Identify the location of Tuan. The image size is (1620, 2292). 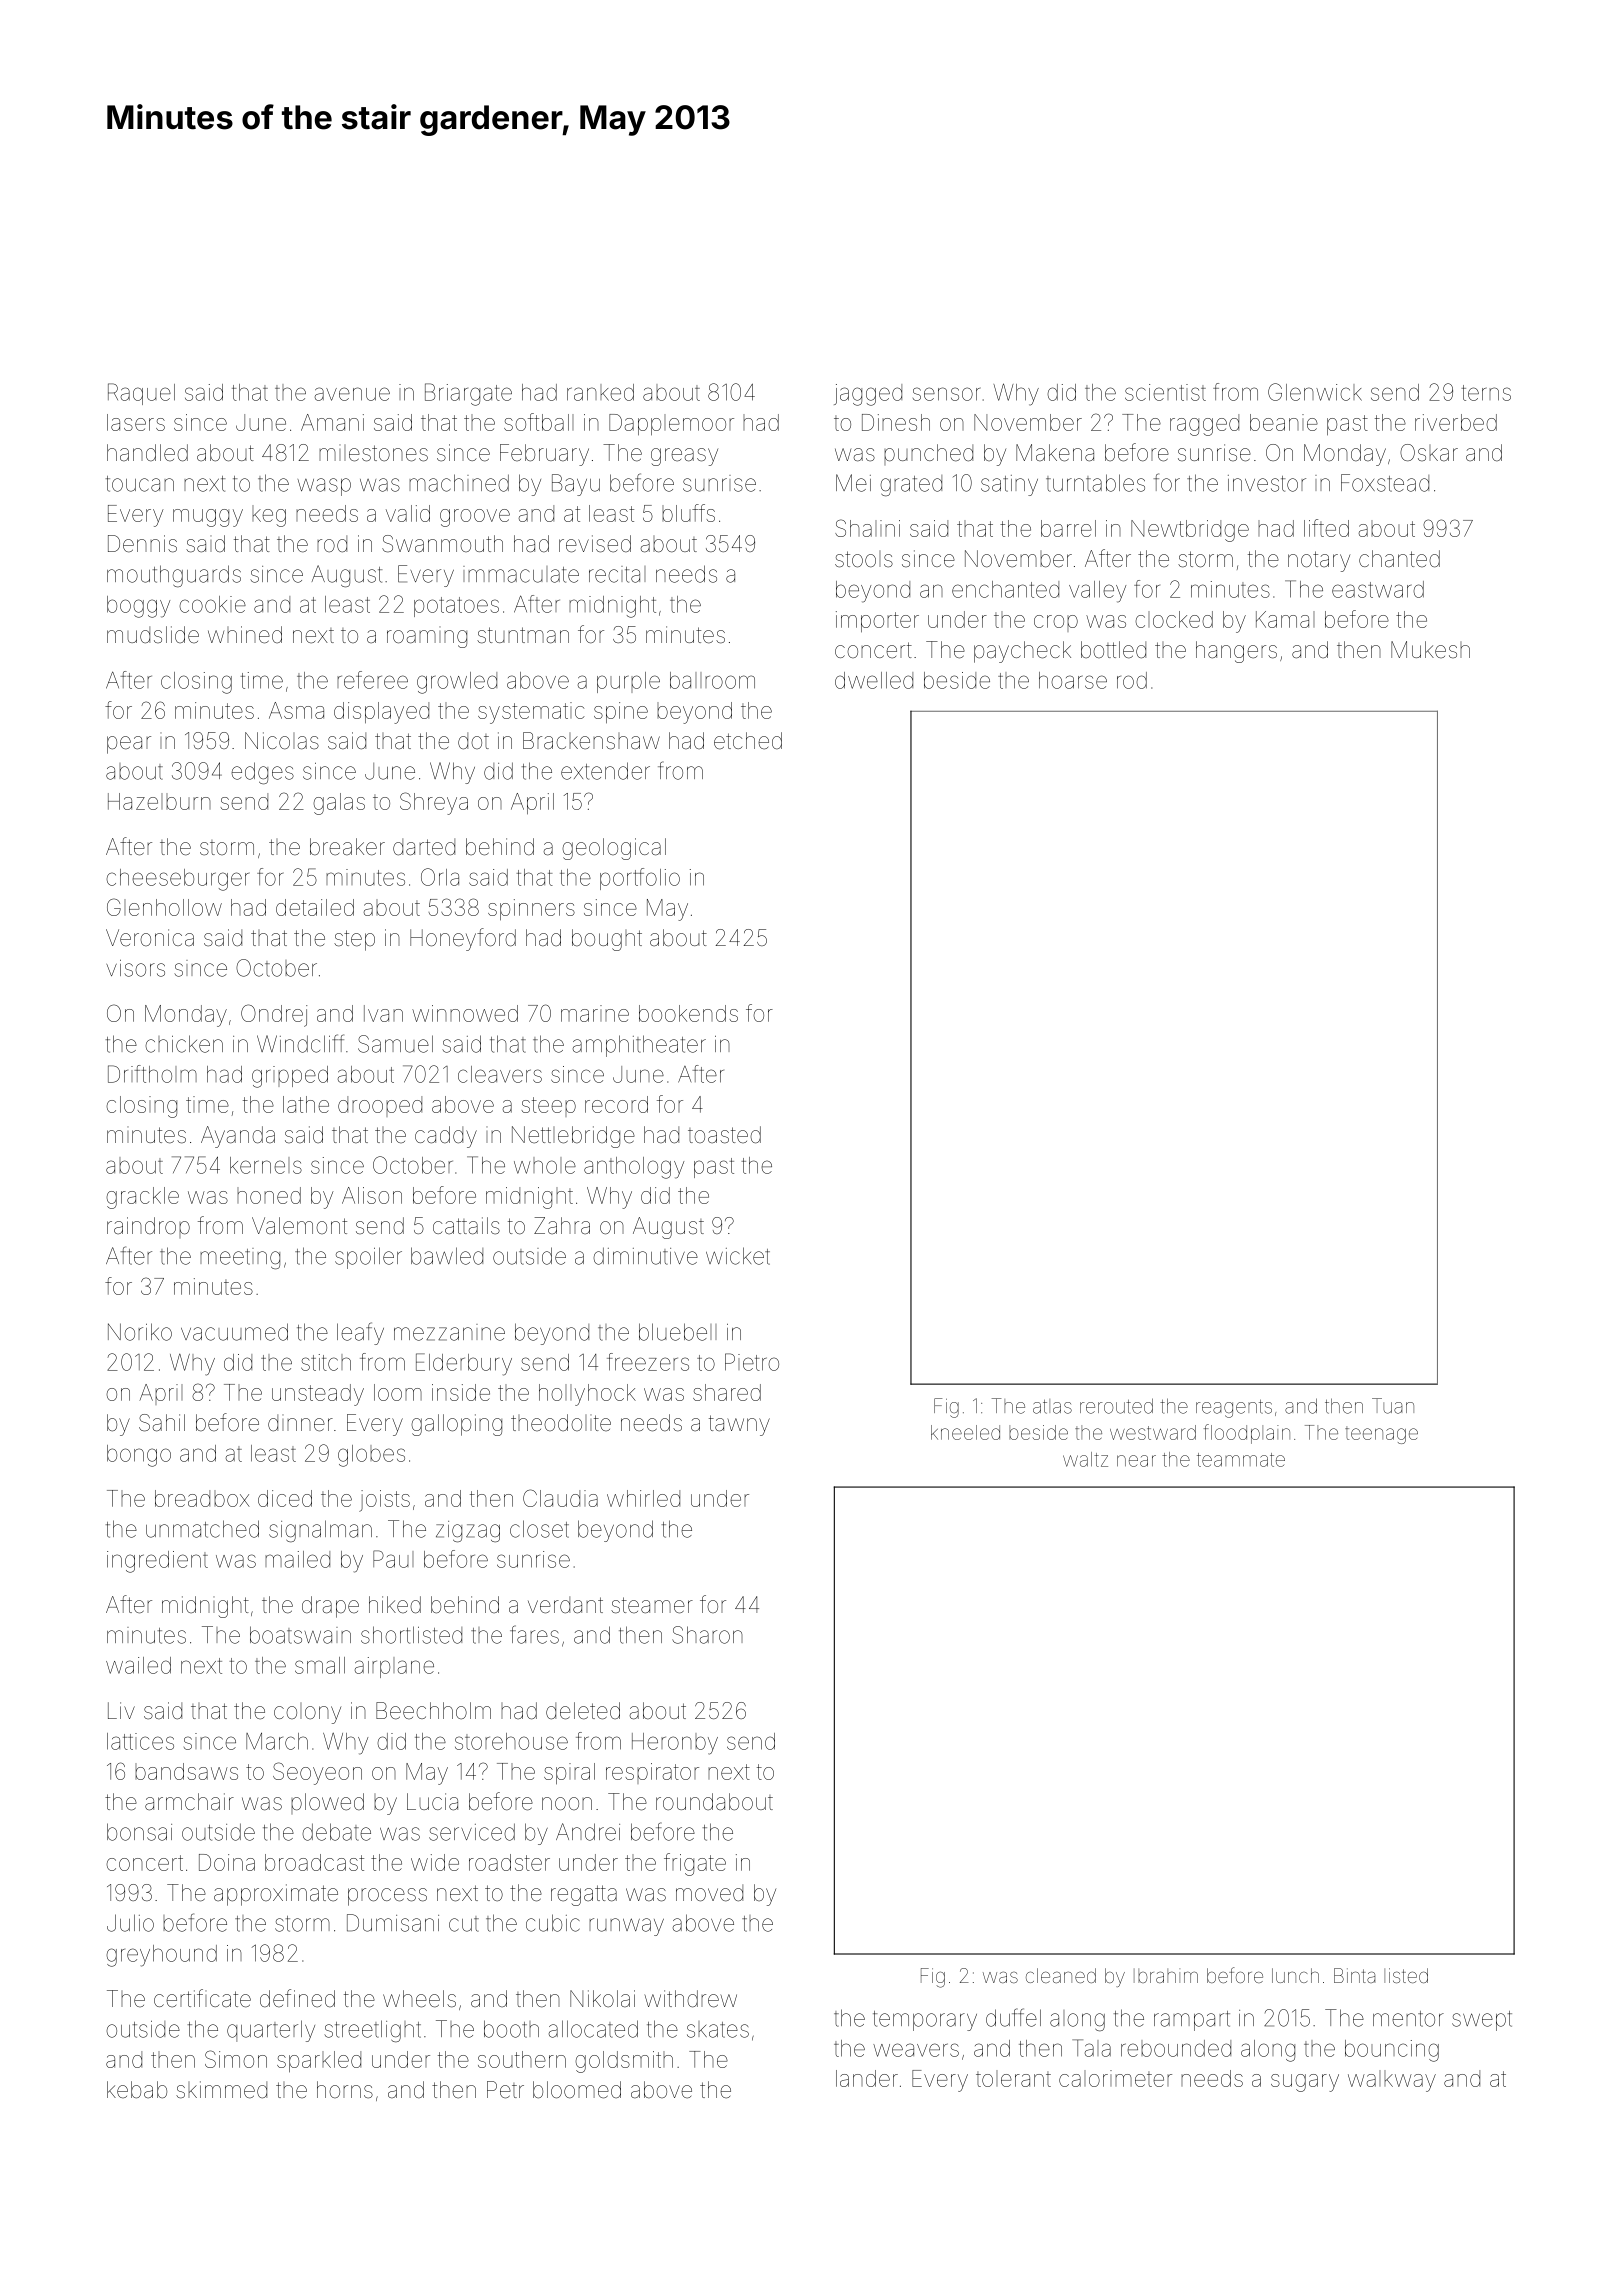
(1393, 1406).
